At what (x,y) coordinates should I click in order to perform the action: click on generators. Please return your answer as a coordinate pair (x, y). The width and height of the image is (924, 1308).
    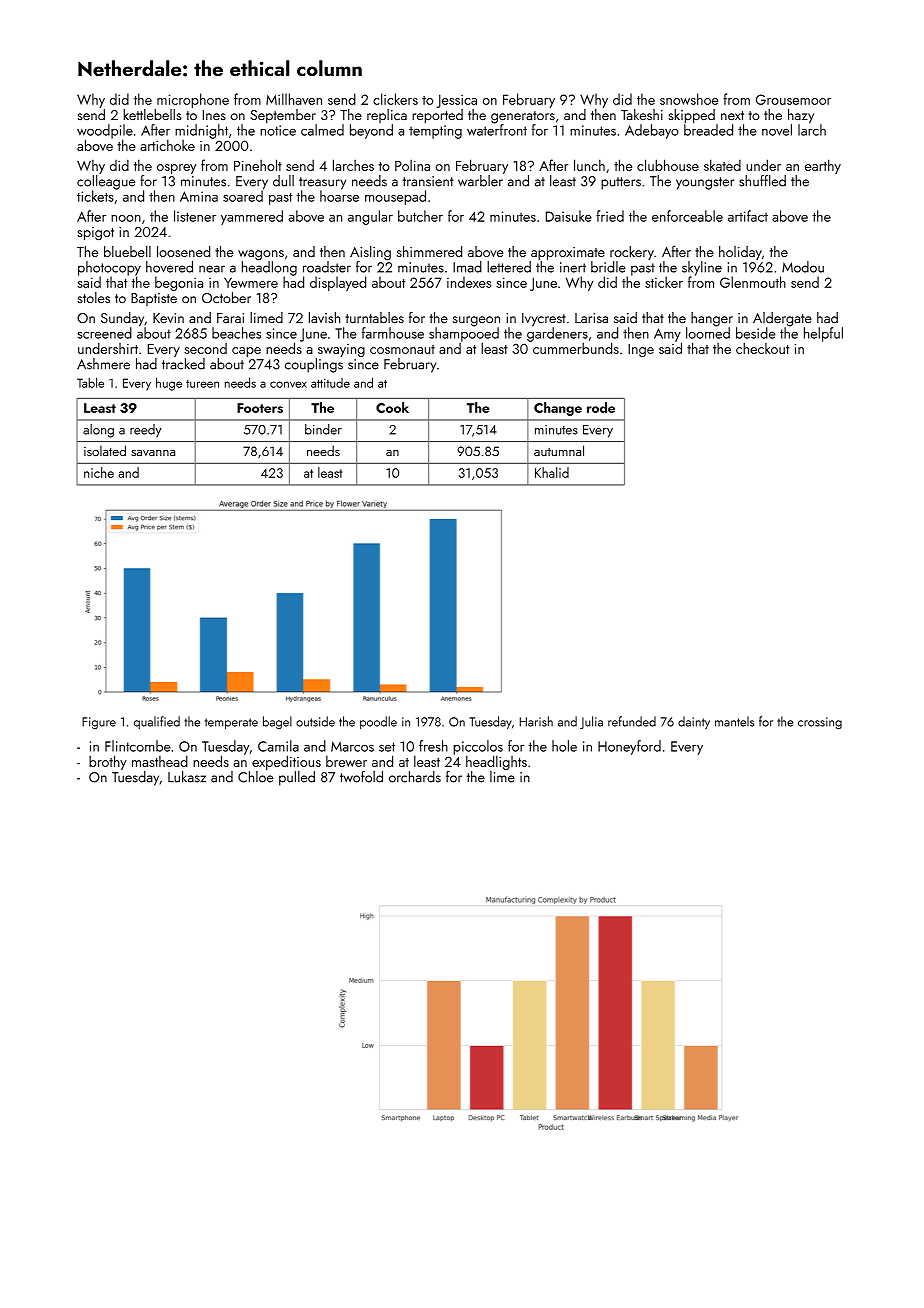
    Looking at the image, I should click on (523, 117).
